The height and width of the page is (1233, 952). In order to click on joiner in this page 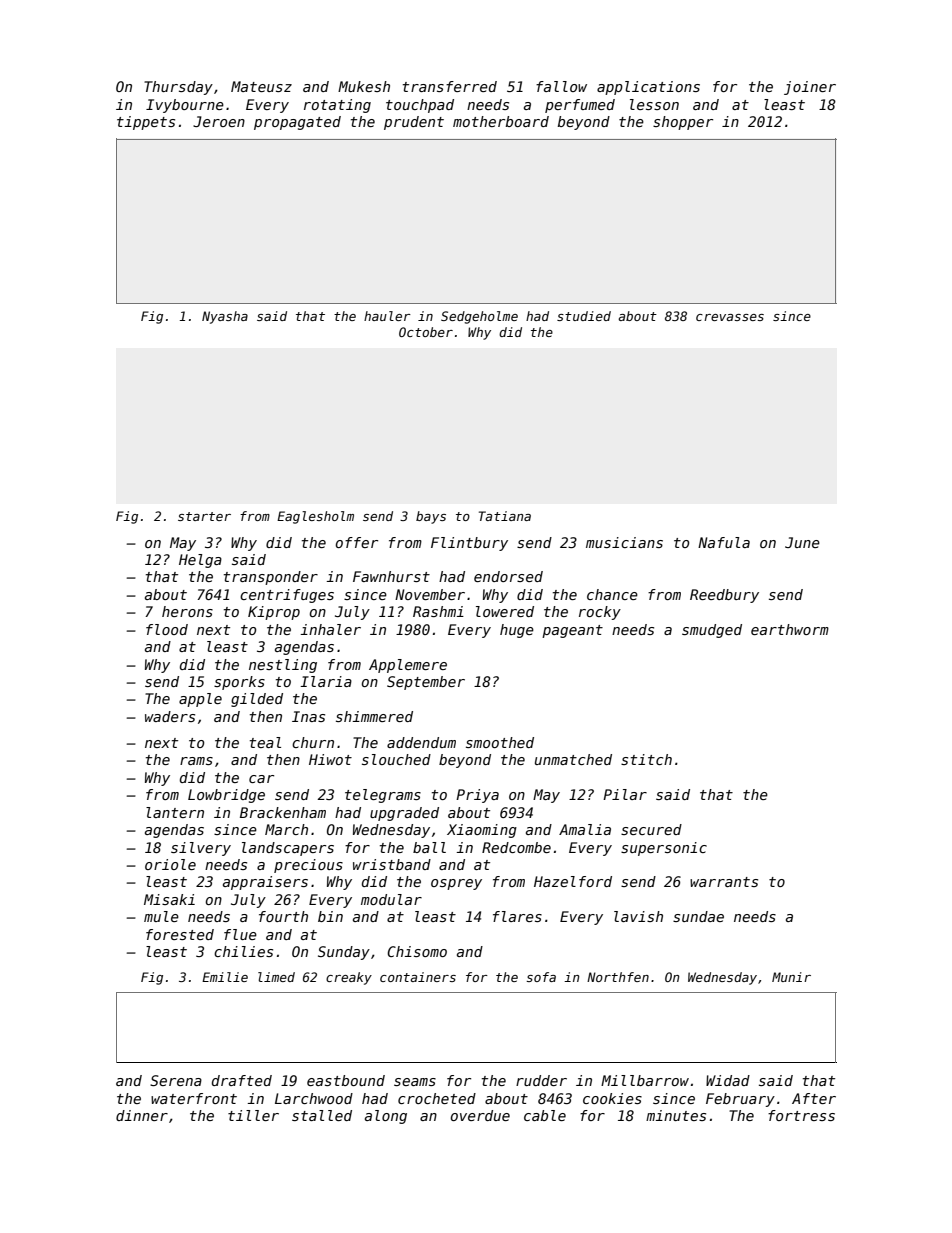, I will do `click(810, 88)`.
